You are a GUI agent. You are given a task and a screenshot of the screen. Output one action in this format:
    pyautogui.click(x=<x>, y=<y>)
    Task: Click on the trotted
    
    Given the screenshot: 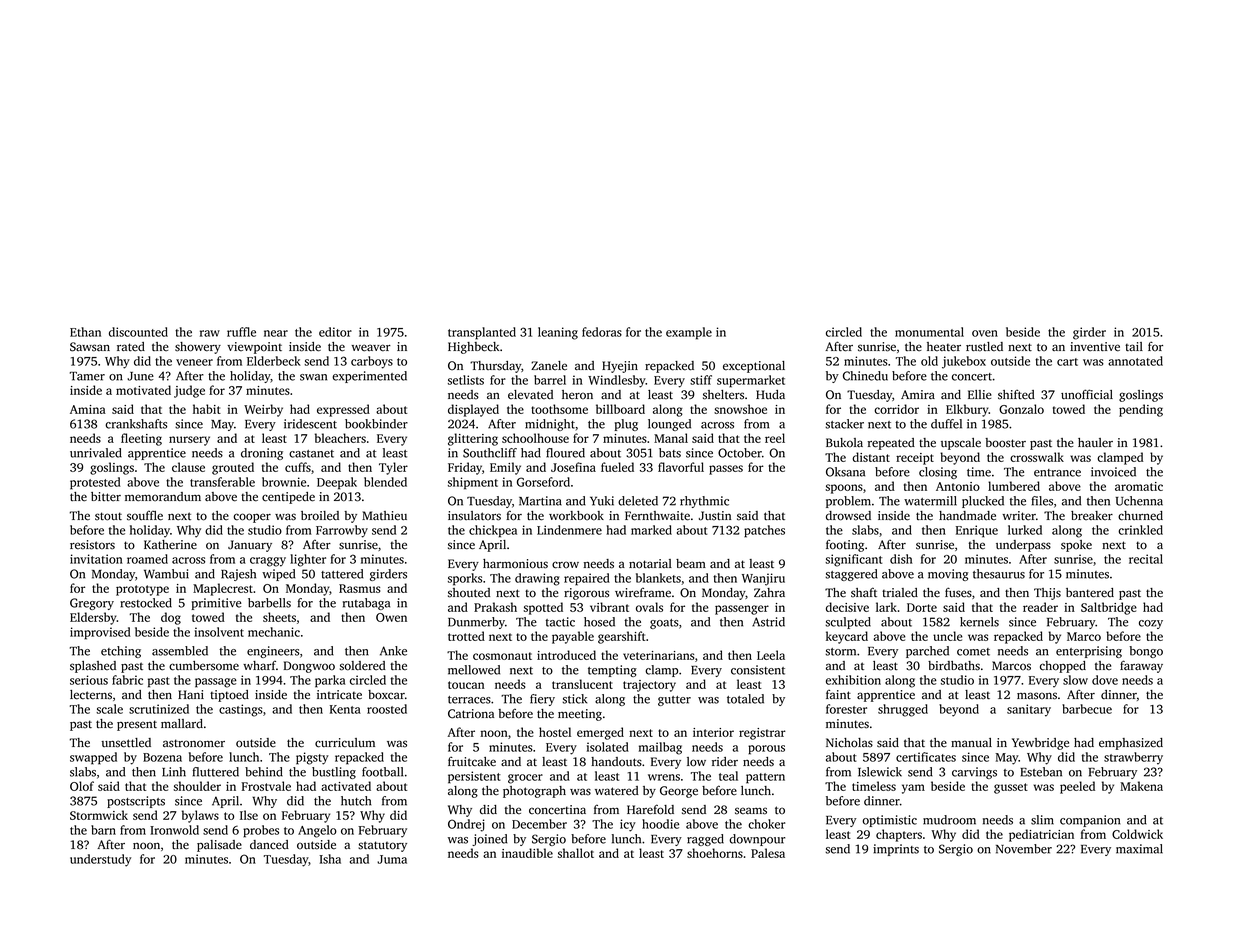 What is the action you would take?
    pyautogui.click(x=466, y=636)
